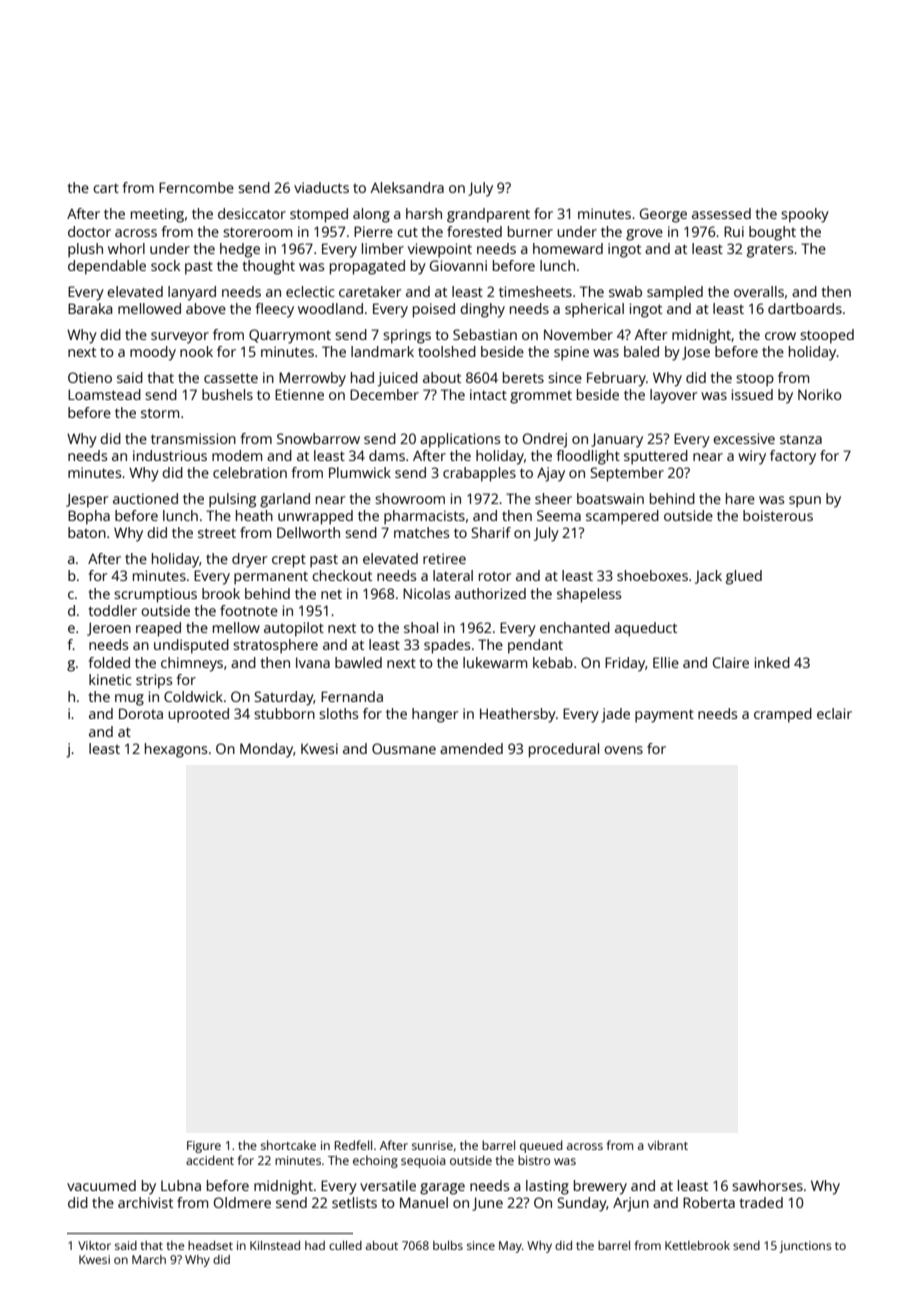 Image resolution: width=924 pixels, height=1308 pixels. I want to click on hexagons, so click(176, 750).
